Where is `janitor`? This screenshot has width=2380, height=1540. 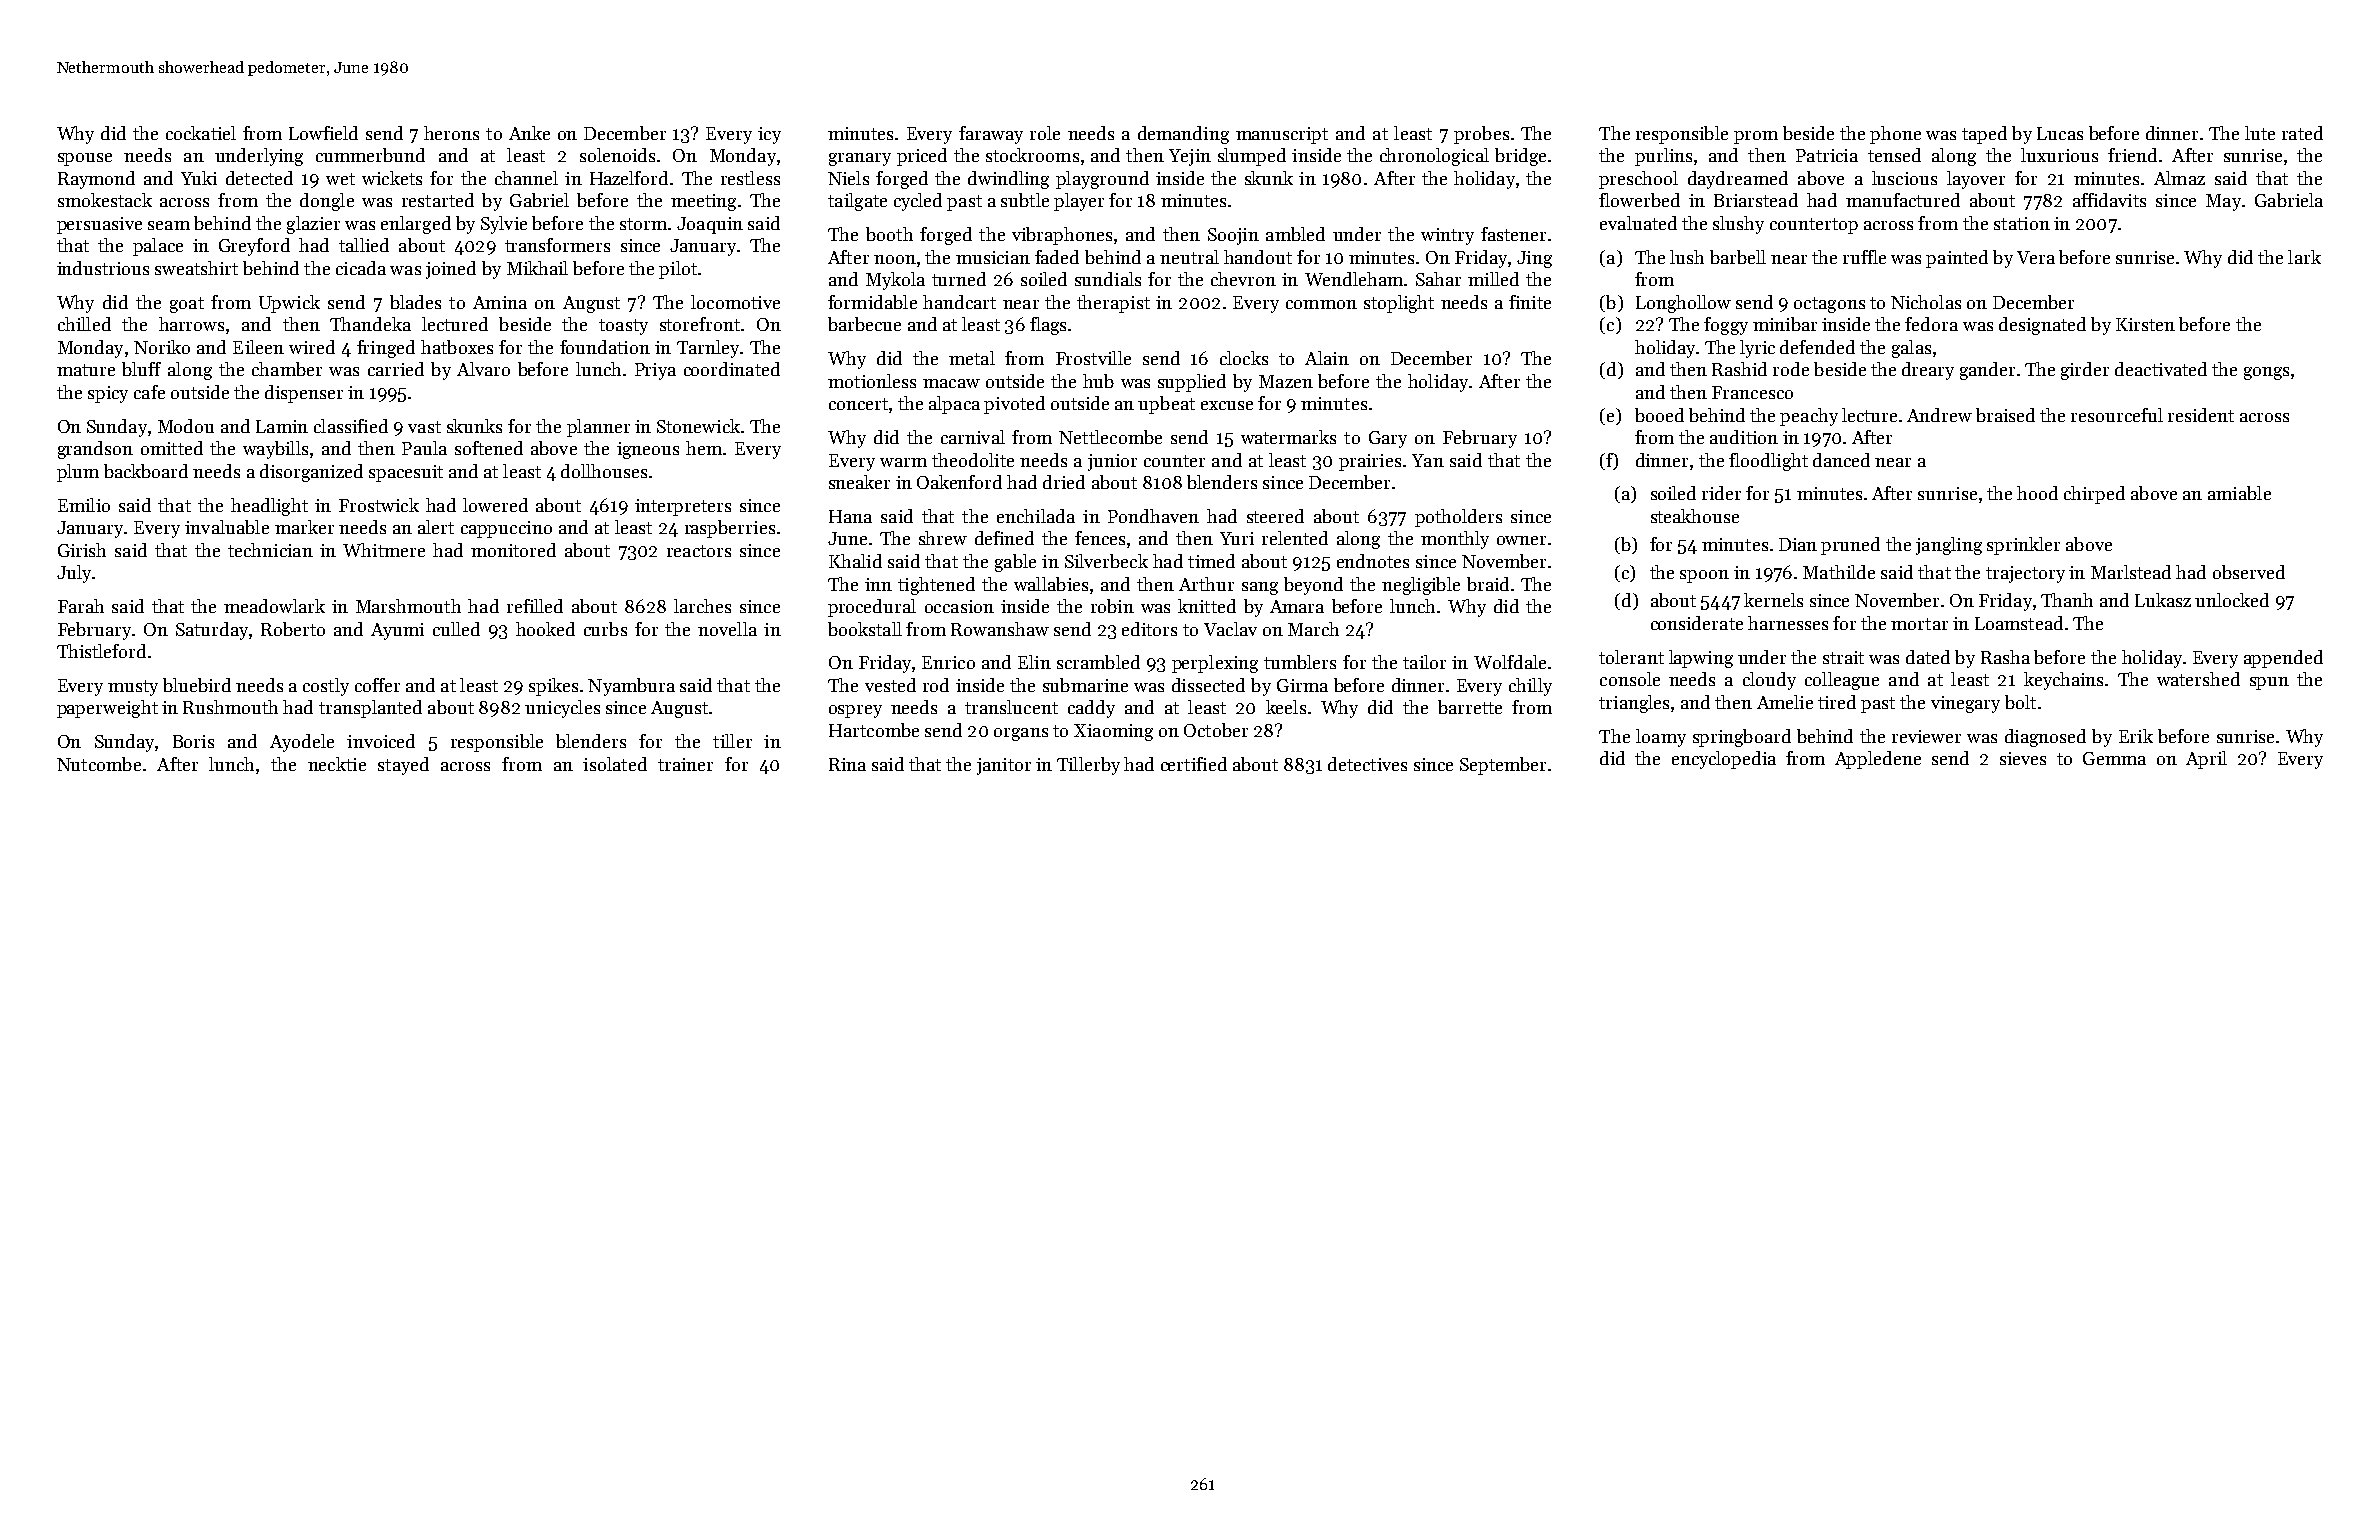 janitor is located at coordinates (1004, 766).
